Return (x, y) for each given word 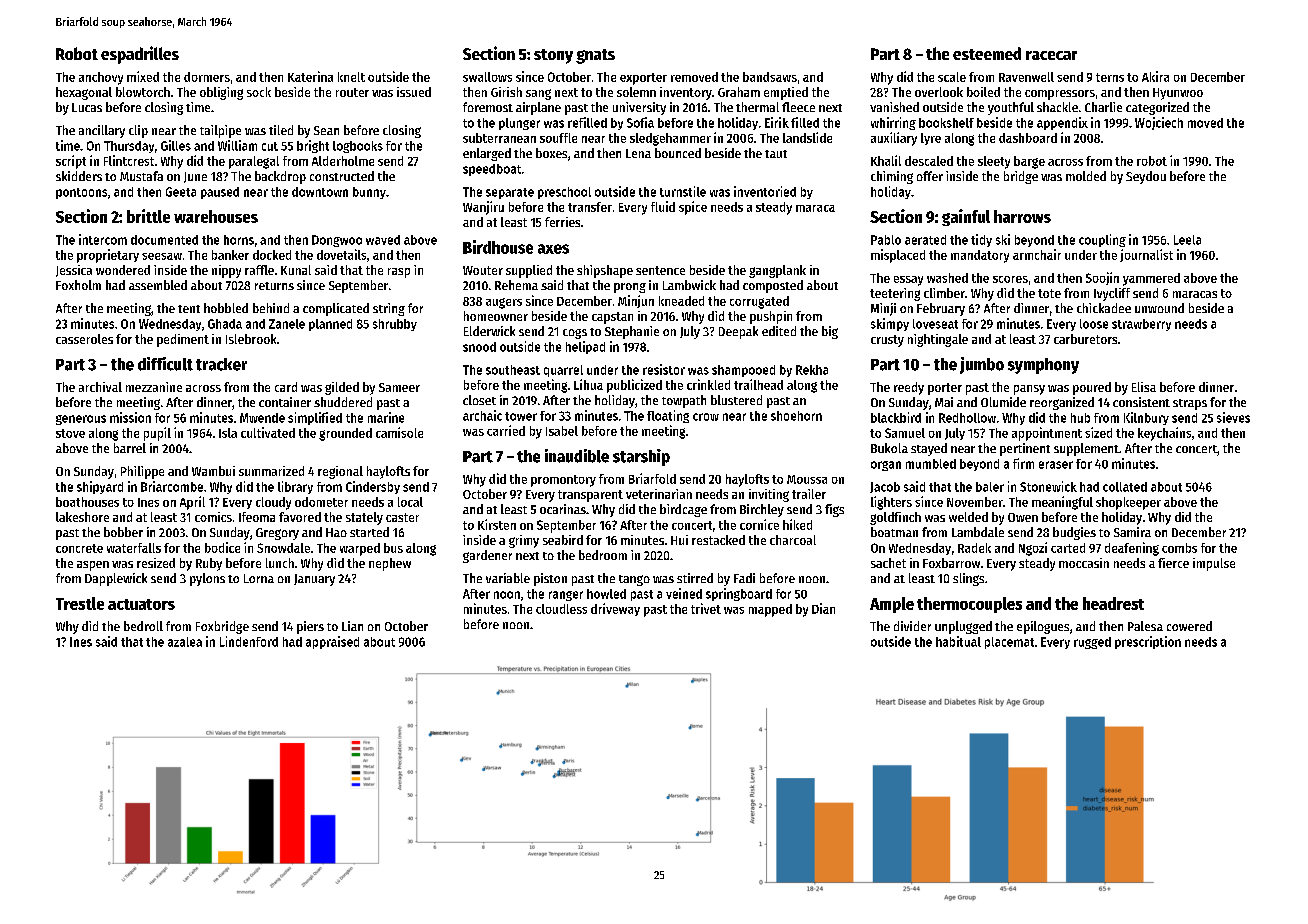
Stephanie (632, 332)
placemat (1009, 643)
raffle (259, 270)
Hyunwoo (1178, 94)
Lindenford (249, 641)
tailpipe (220, 131)
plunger (519, 124)
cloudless (561, 609)
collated (1125, 487)
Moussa (807, 479)
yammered (1151, 279)
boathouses (87, 502)
